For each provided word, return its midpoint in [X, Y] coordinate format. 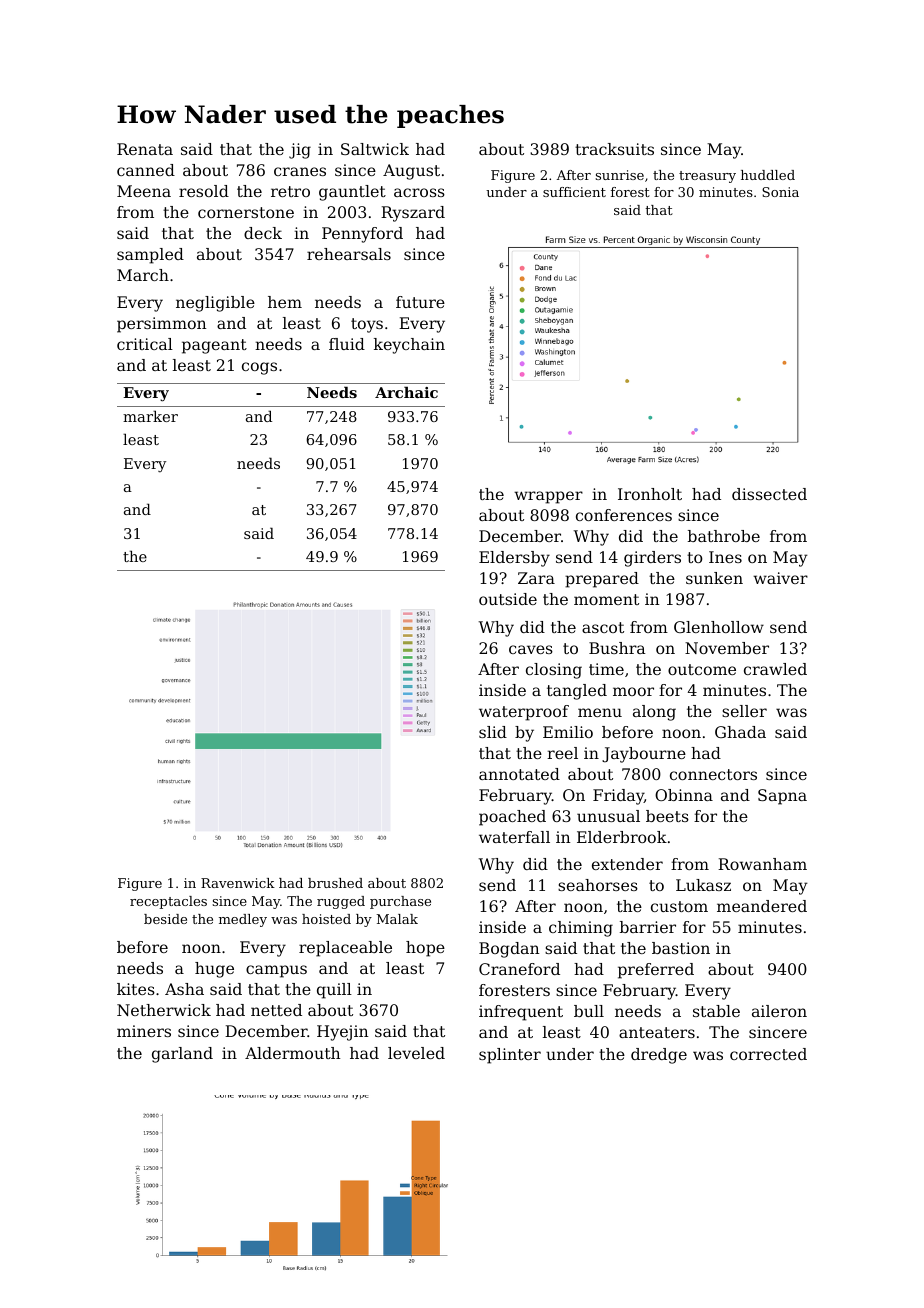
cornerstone [246, 212]
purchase [400, 902]
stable [716, 1011]
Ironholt [650, 494]
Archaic [406, 392]
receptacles [168, 902]
